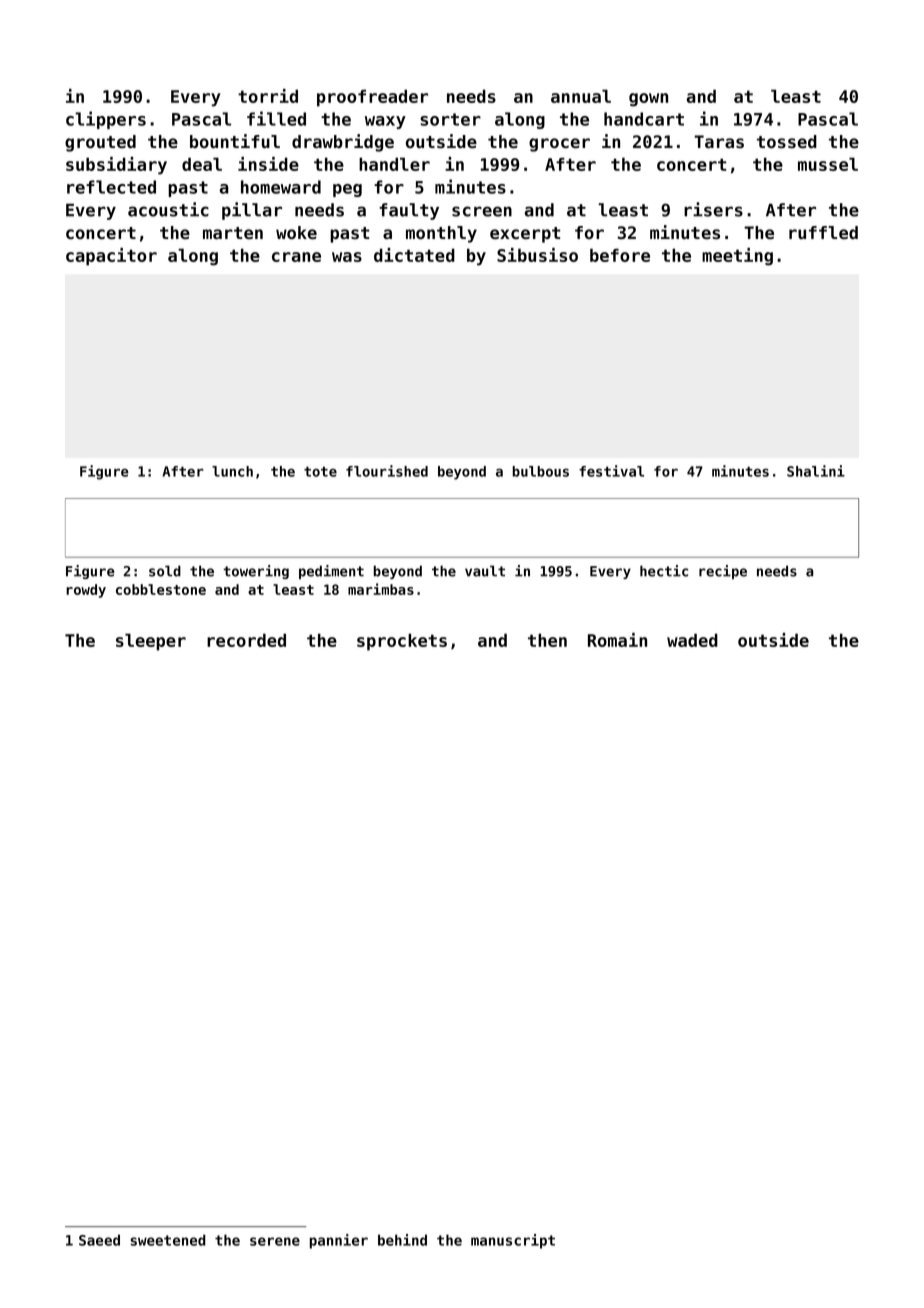  What do you see at coordinates (99, 1240) in the screenshot?
I see `Saeed` at bounding box center [99, 1240].
